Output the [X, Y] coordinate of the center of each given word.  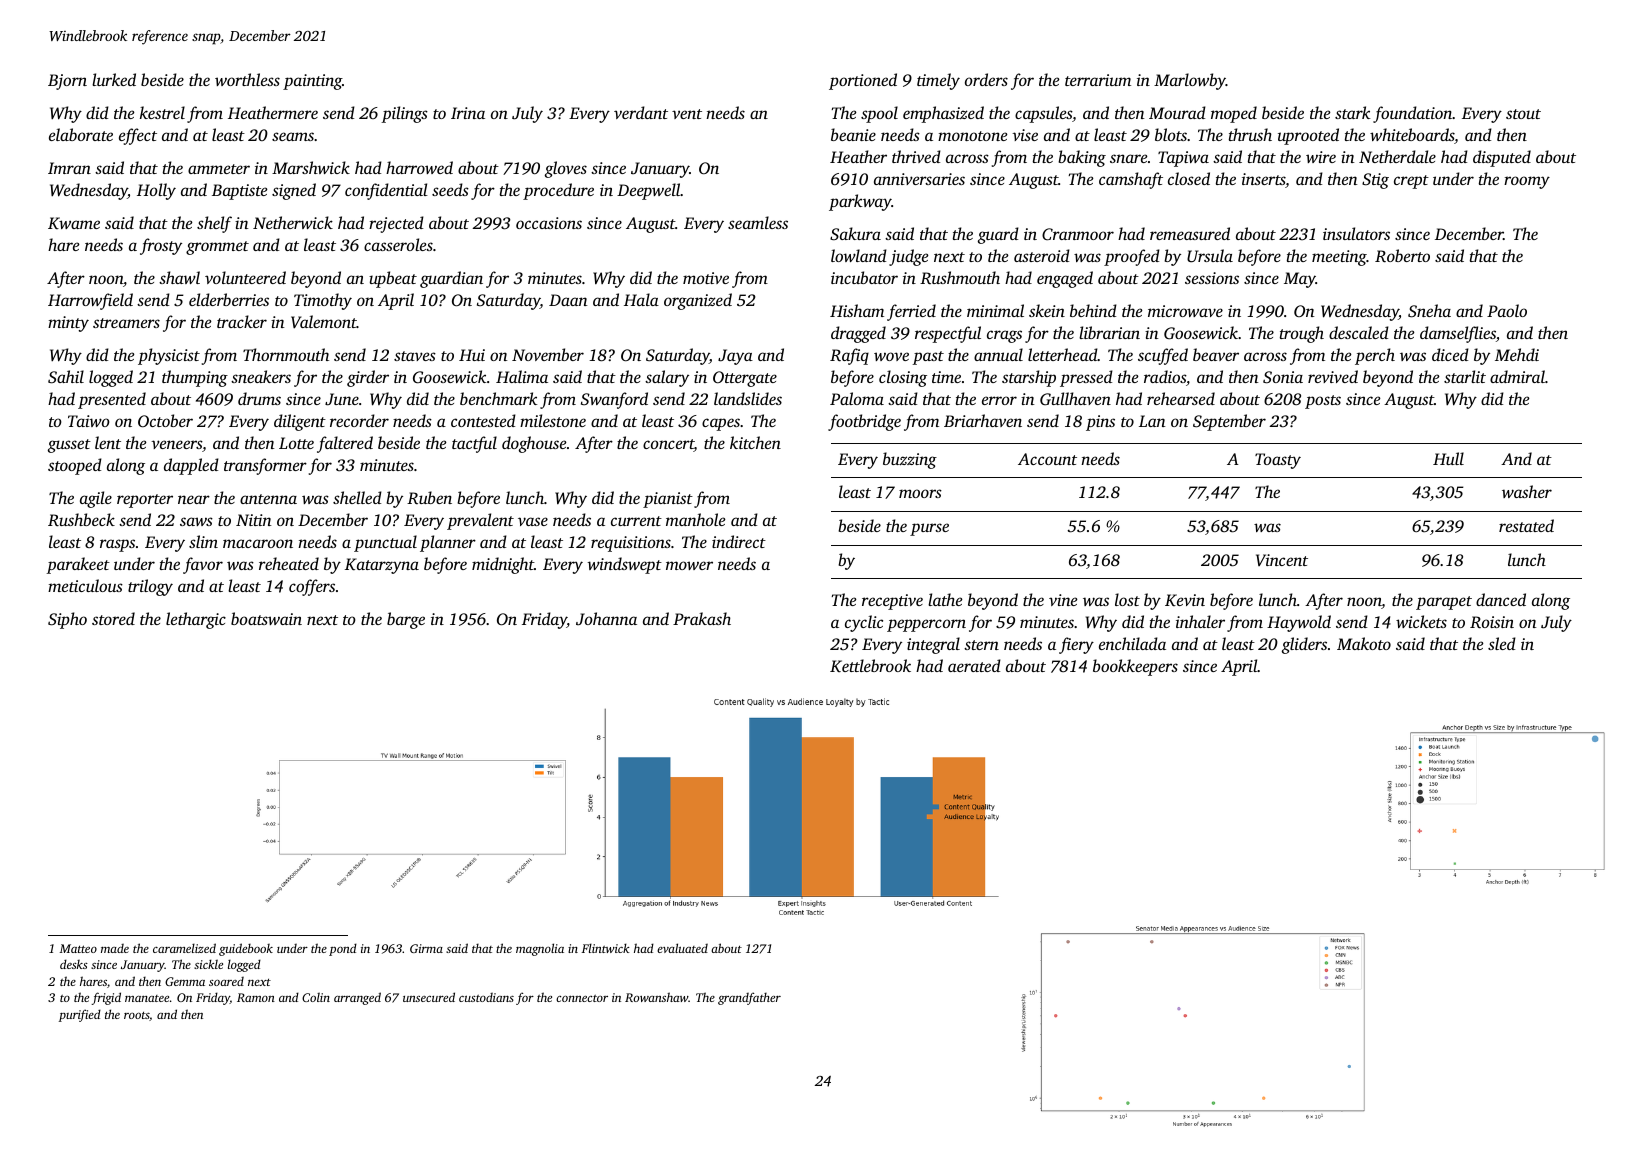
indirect [739, 541]
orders [986, 79]
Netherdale [1397, 156]
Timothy [323, 301]
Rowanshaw [656, 997]
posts [1323, 402]
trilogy [150, 587]
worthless [247, 79]
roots [136, 1015]
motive [706, 278]
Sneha [1429, 311]
